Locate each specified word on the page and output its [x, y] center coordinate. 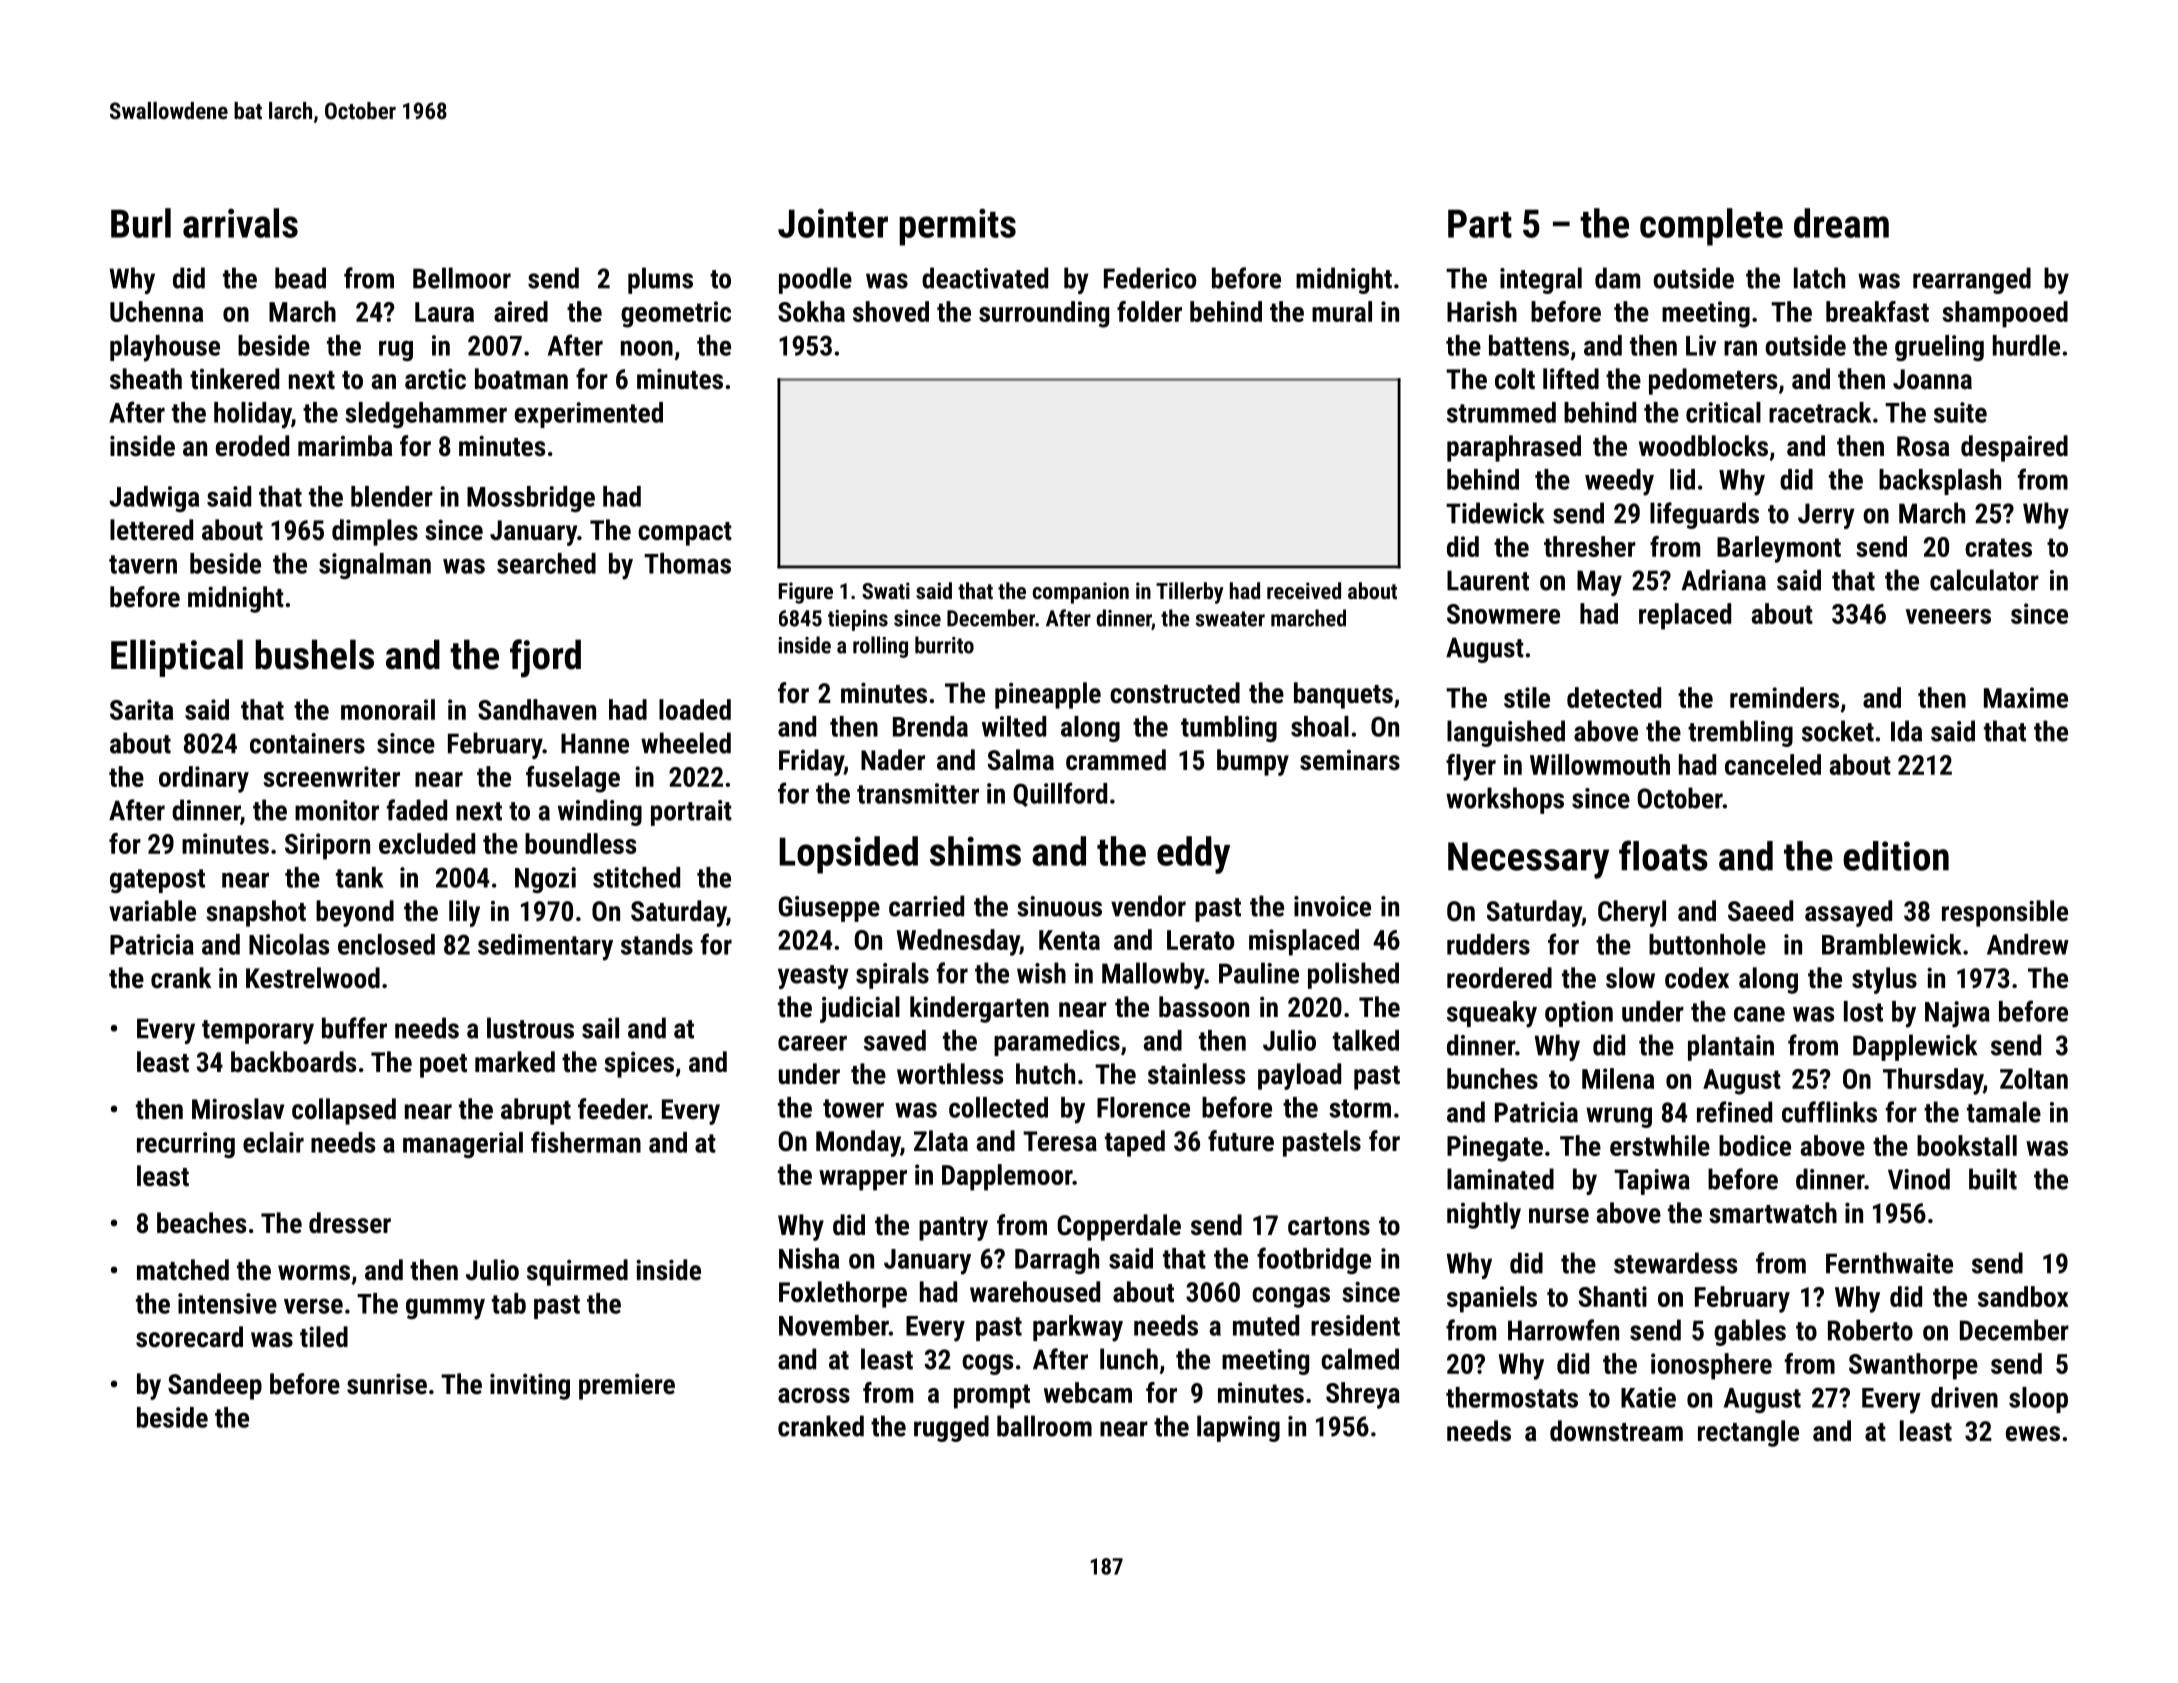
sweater [1230, 619]
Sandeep [215, 1386]
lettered [151, 530]
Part [1480, 223]
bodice [1755, 1145]
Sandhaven [537, 709]
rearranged [1972, 280]
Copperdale [1119, 1227]
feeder [613, 1109]
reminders [1784, 697]
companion [1081, 593]
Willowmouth [1600, 764]
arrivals [240, 223]
